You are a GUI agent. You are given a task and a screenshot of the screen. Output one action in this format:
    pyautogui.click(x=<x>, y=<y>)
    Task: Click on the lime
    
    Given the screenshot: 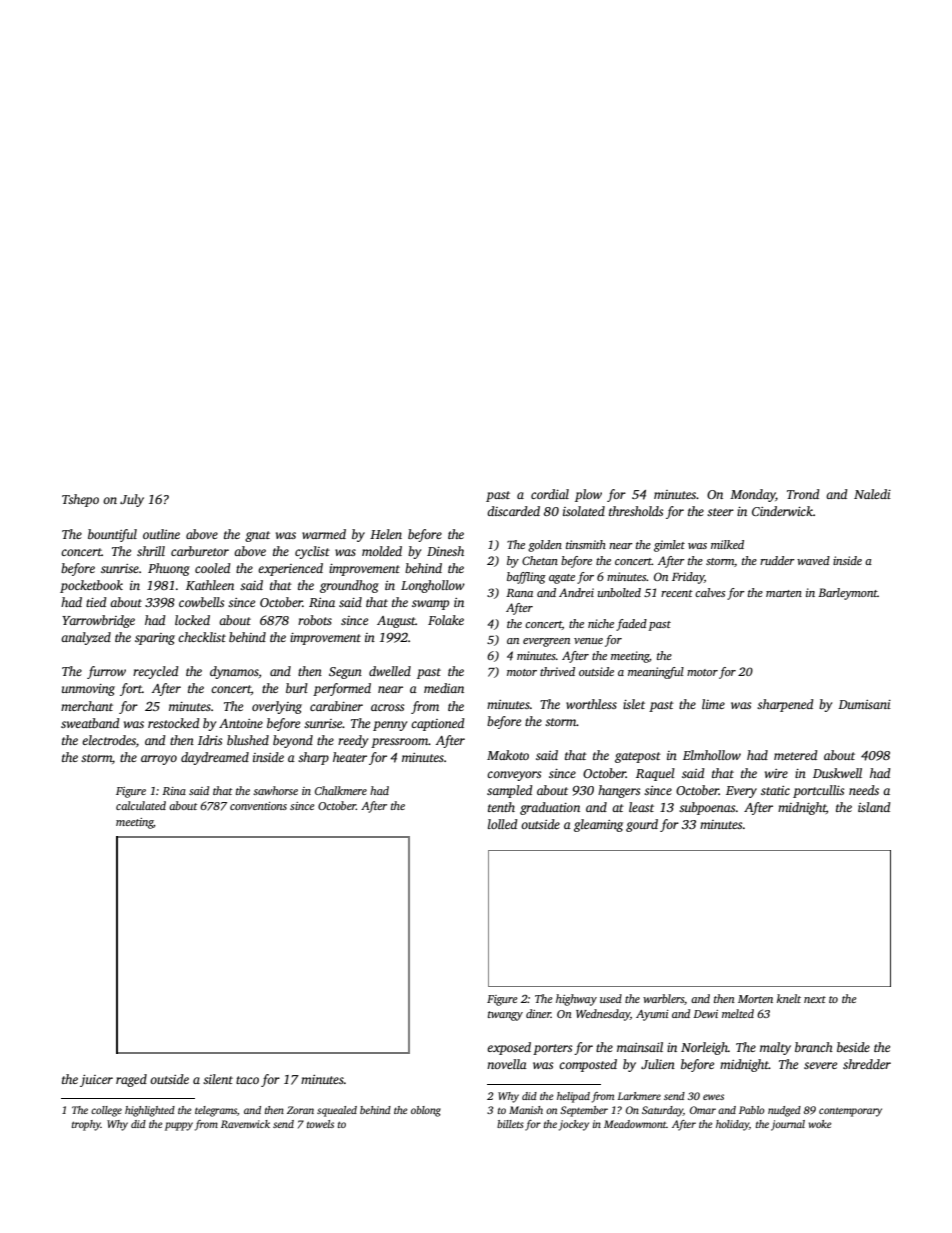 What is the action you would take?
    pyautogui.click(x=713, y=704)
